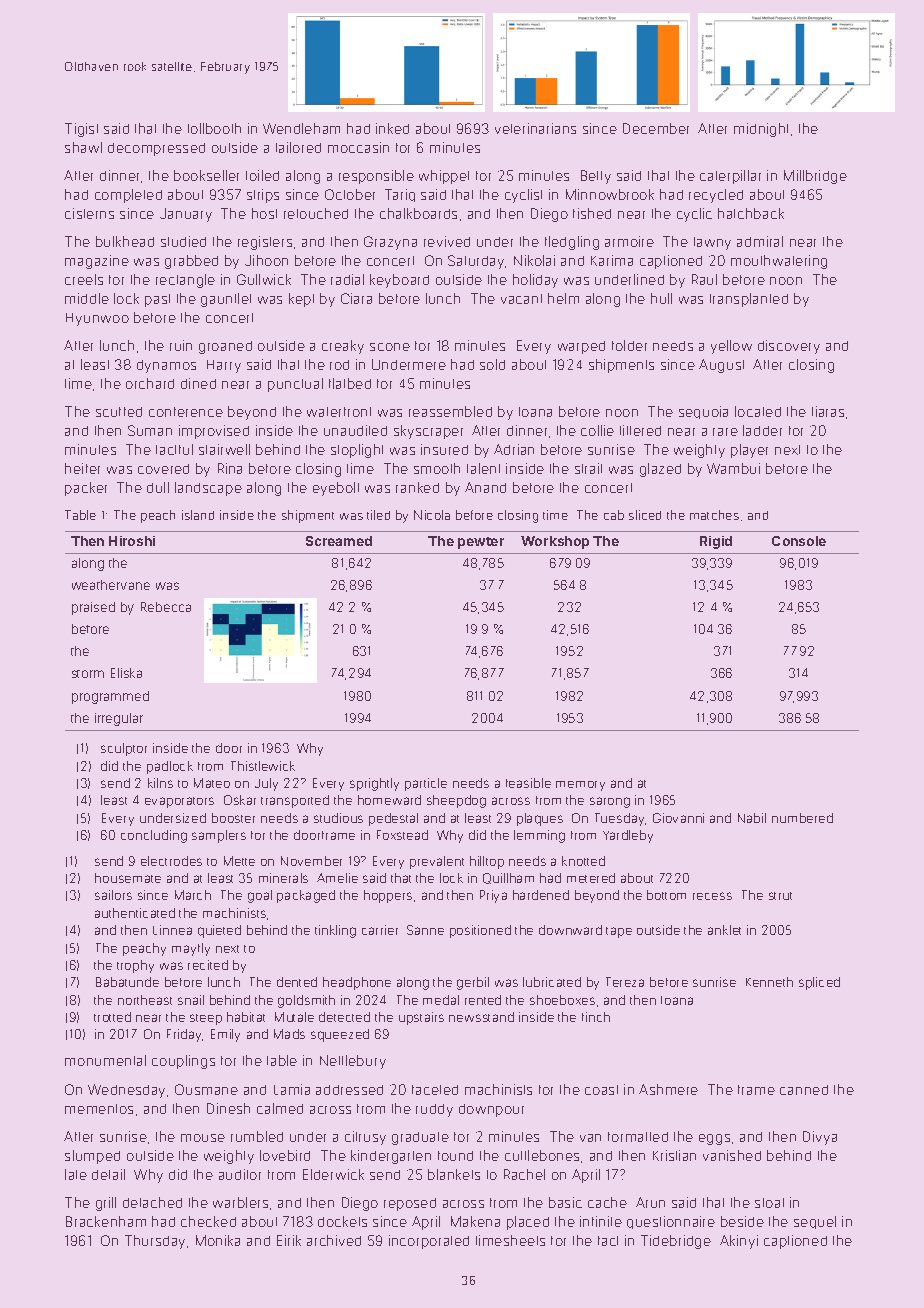  I want to click on homeward, so click(389, 800).
